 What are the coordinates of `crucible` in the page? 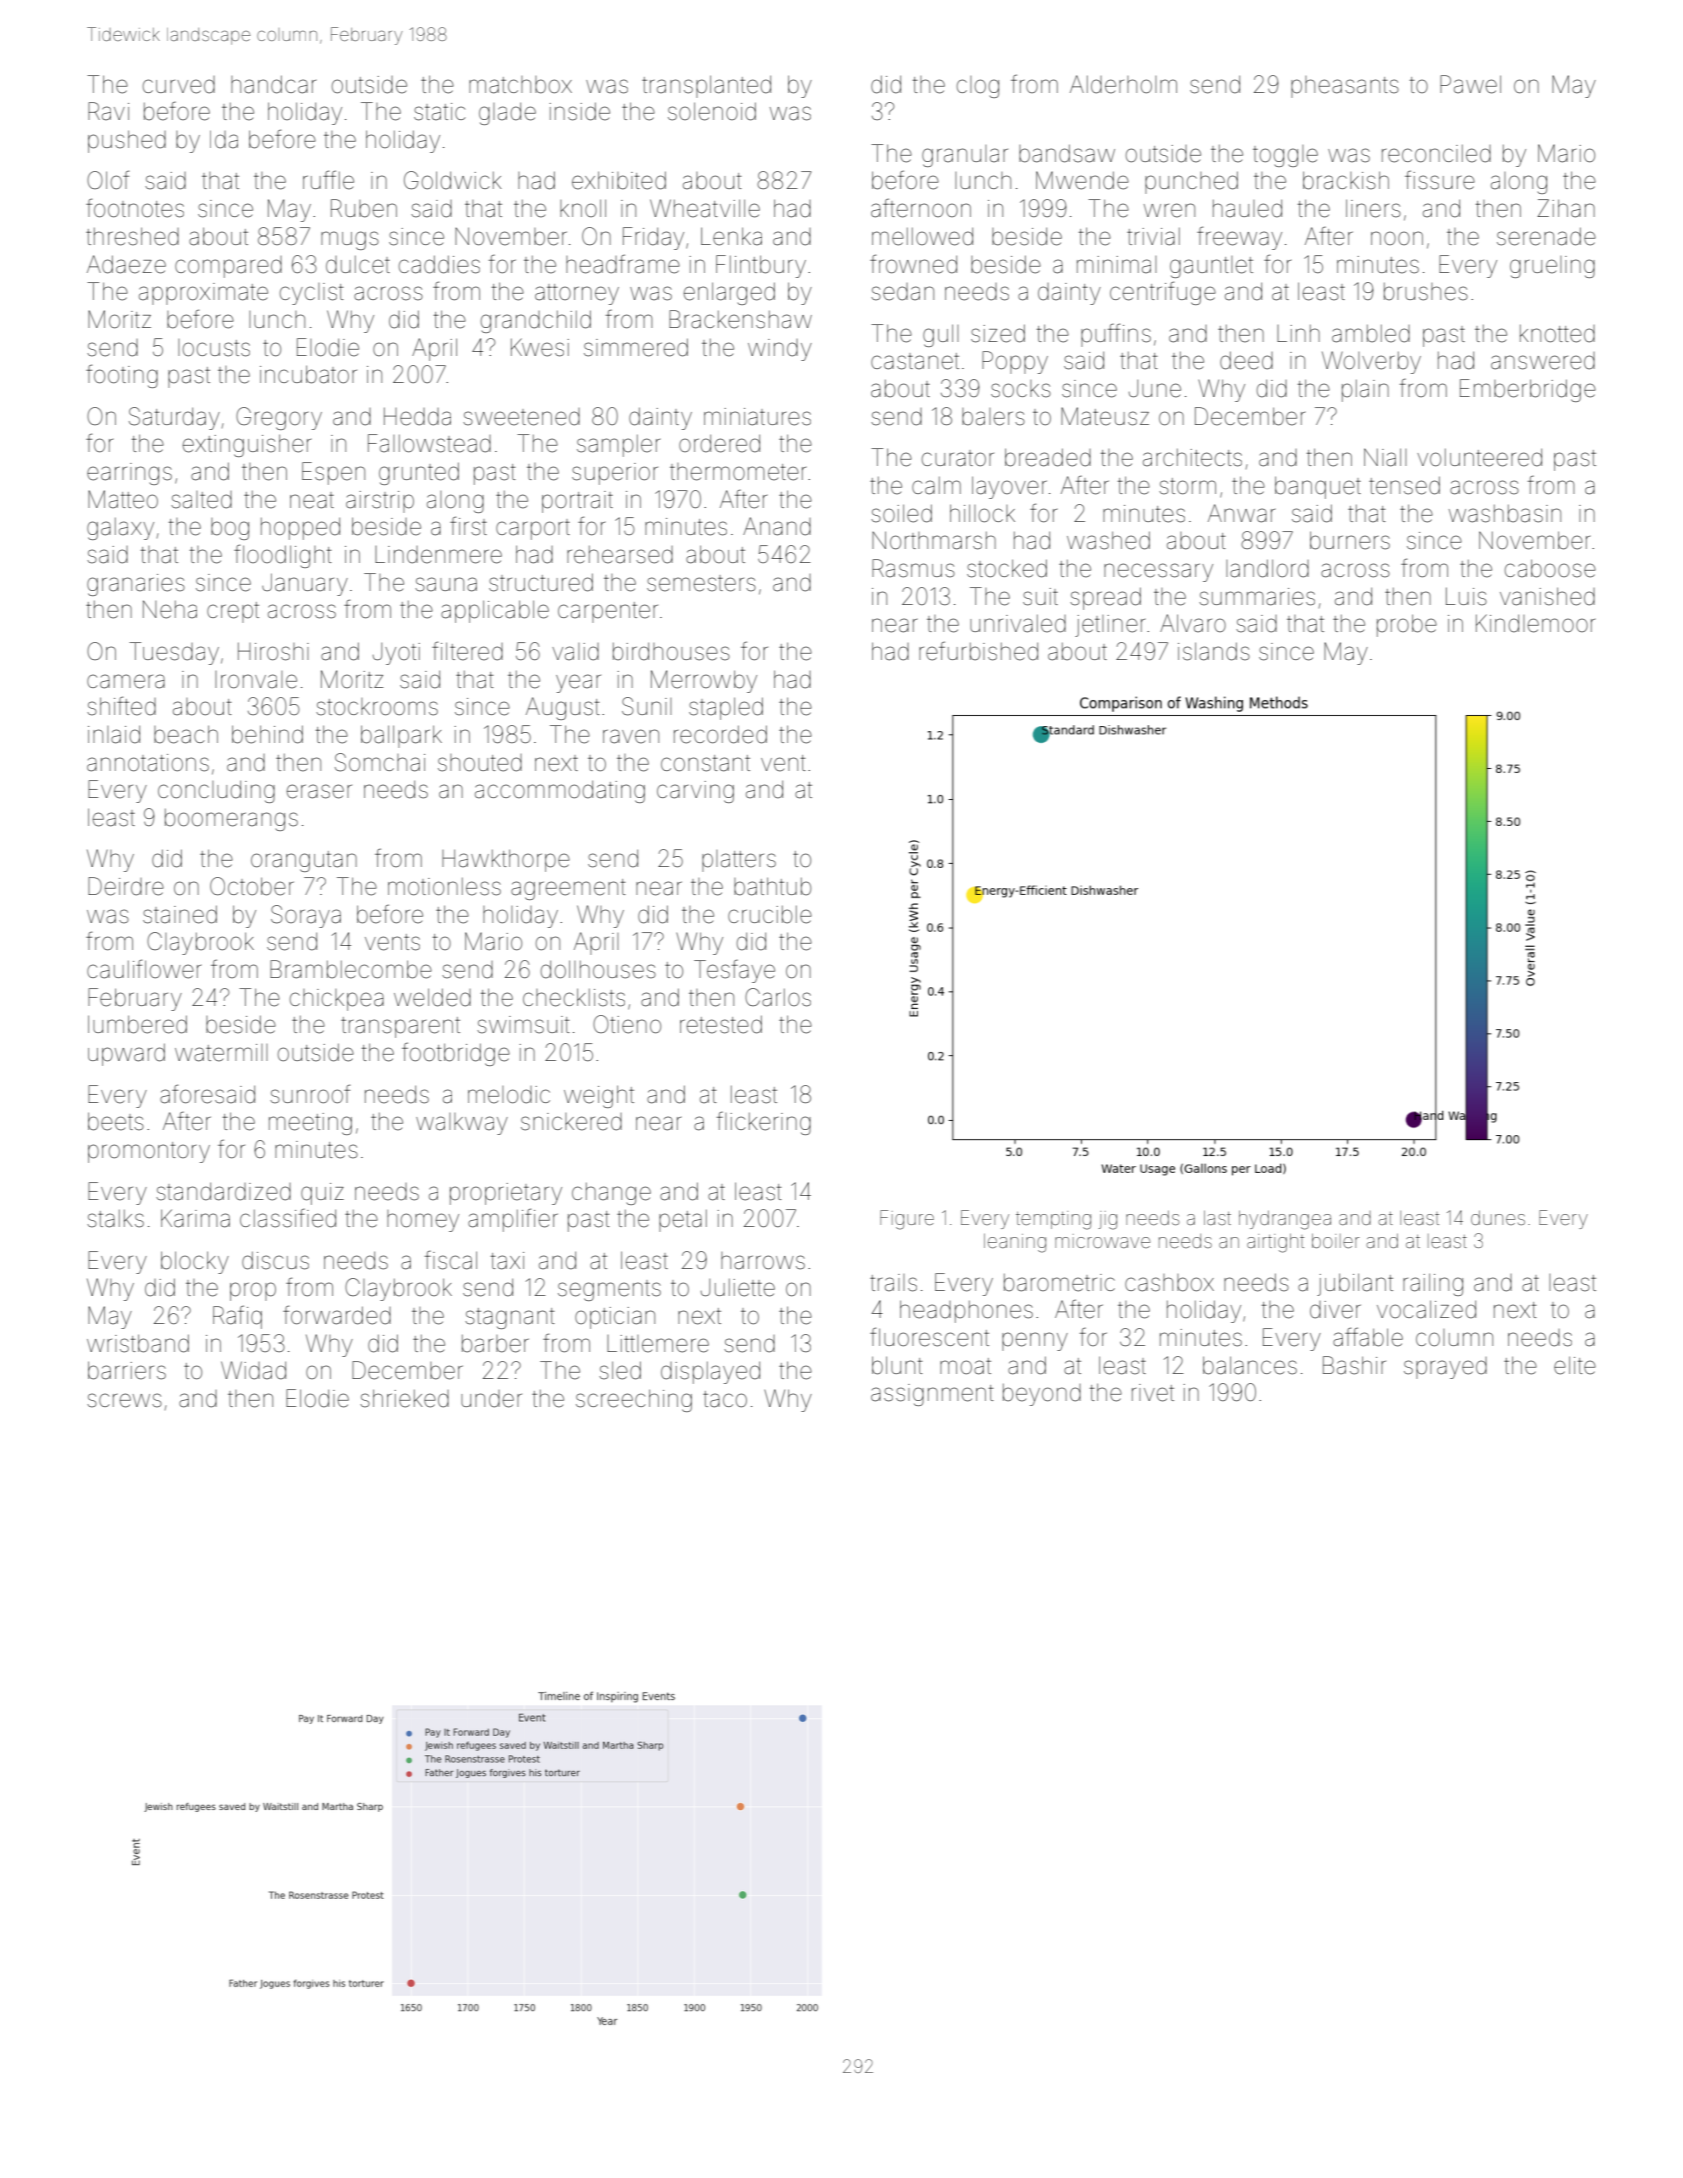 It's located at (770, 915).
